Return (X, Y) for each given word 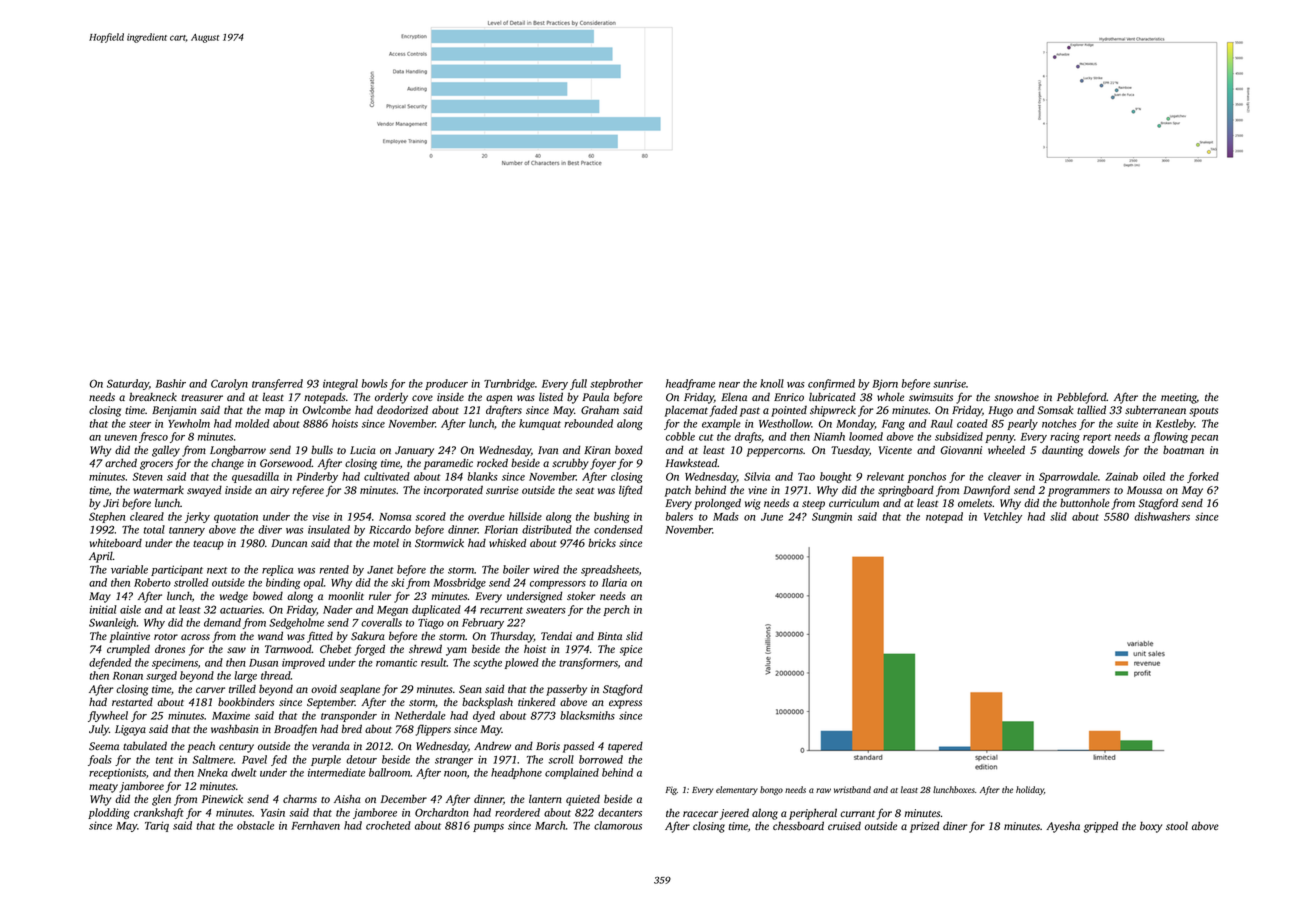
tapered (625, 747)
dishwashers (1162, 516)
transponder (349, 716)
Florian (501, 529)
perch (616, 610)
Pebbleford (1082, 398)
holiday (1030, 790)
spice (631, 650)
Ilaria (614, 582)
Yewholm (189, 423)
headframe (690, 384)
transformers (588, 663)
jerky (197, 517)
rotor (166, 637)
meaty (103, 788)
